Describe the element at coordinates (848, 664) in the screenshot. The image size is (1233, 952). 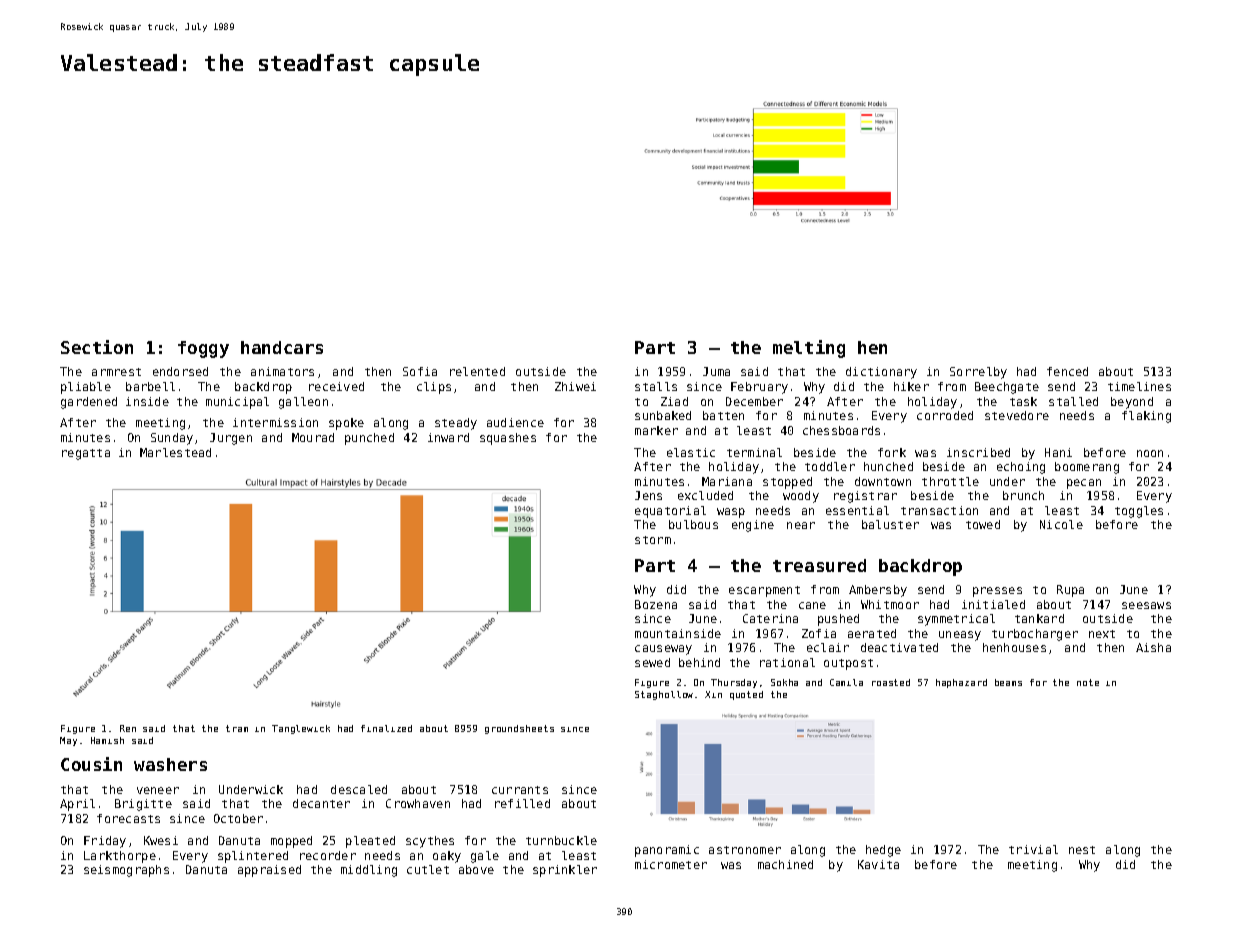
I see `outpost` at that location.
